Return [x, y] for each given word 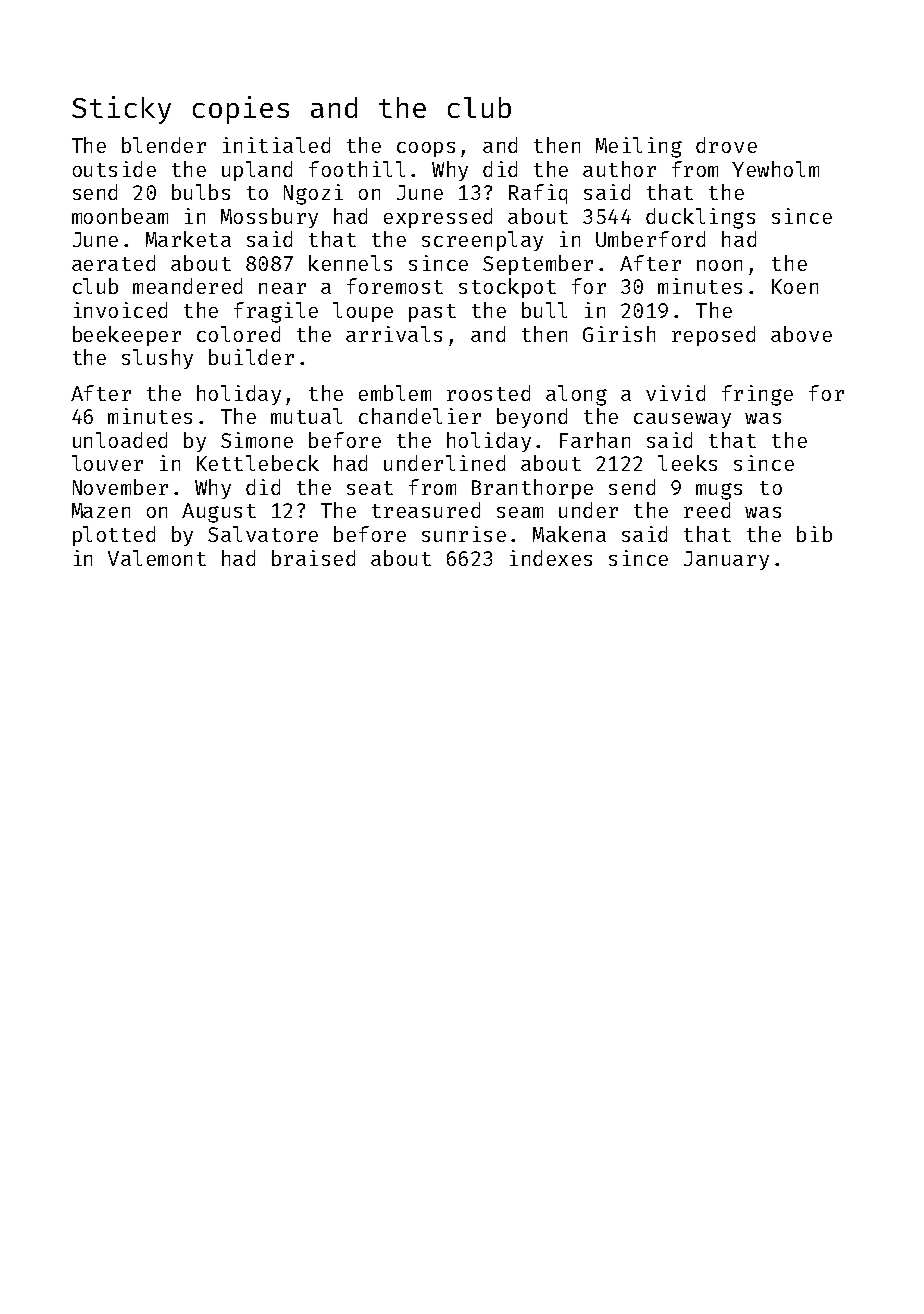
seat [370, 488]
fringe [757, 395]
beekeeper [127, 336]
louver [107, 463]
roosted [488, 393]
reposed [713, 336]
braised [313, 558]
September [538, 265]
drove [726, 145]
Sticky [121, 110]
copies [241, 110]
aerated [113, 263]
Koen [795, 286]
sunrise [464, 534]
